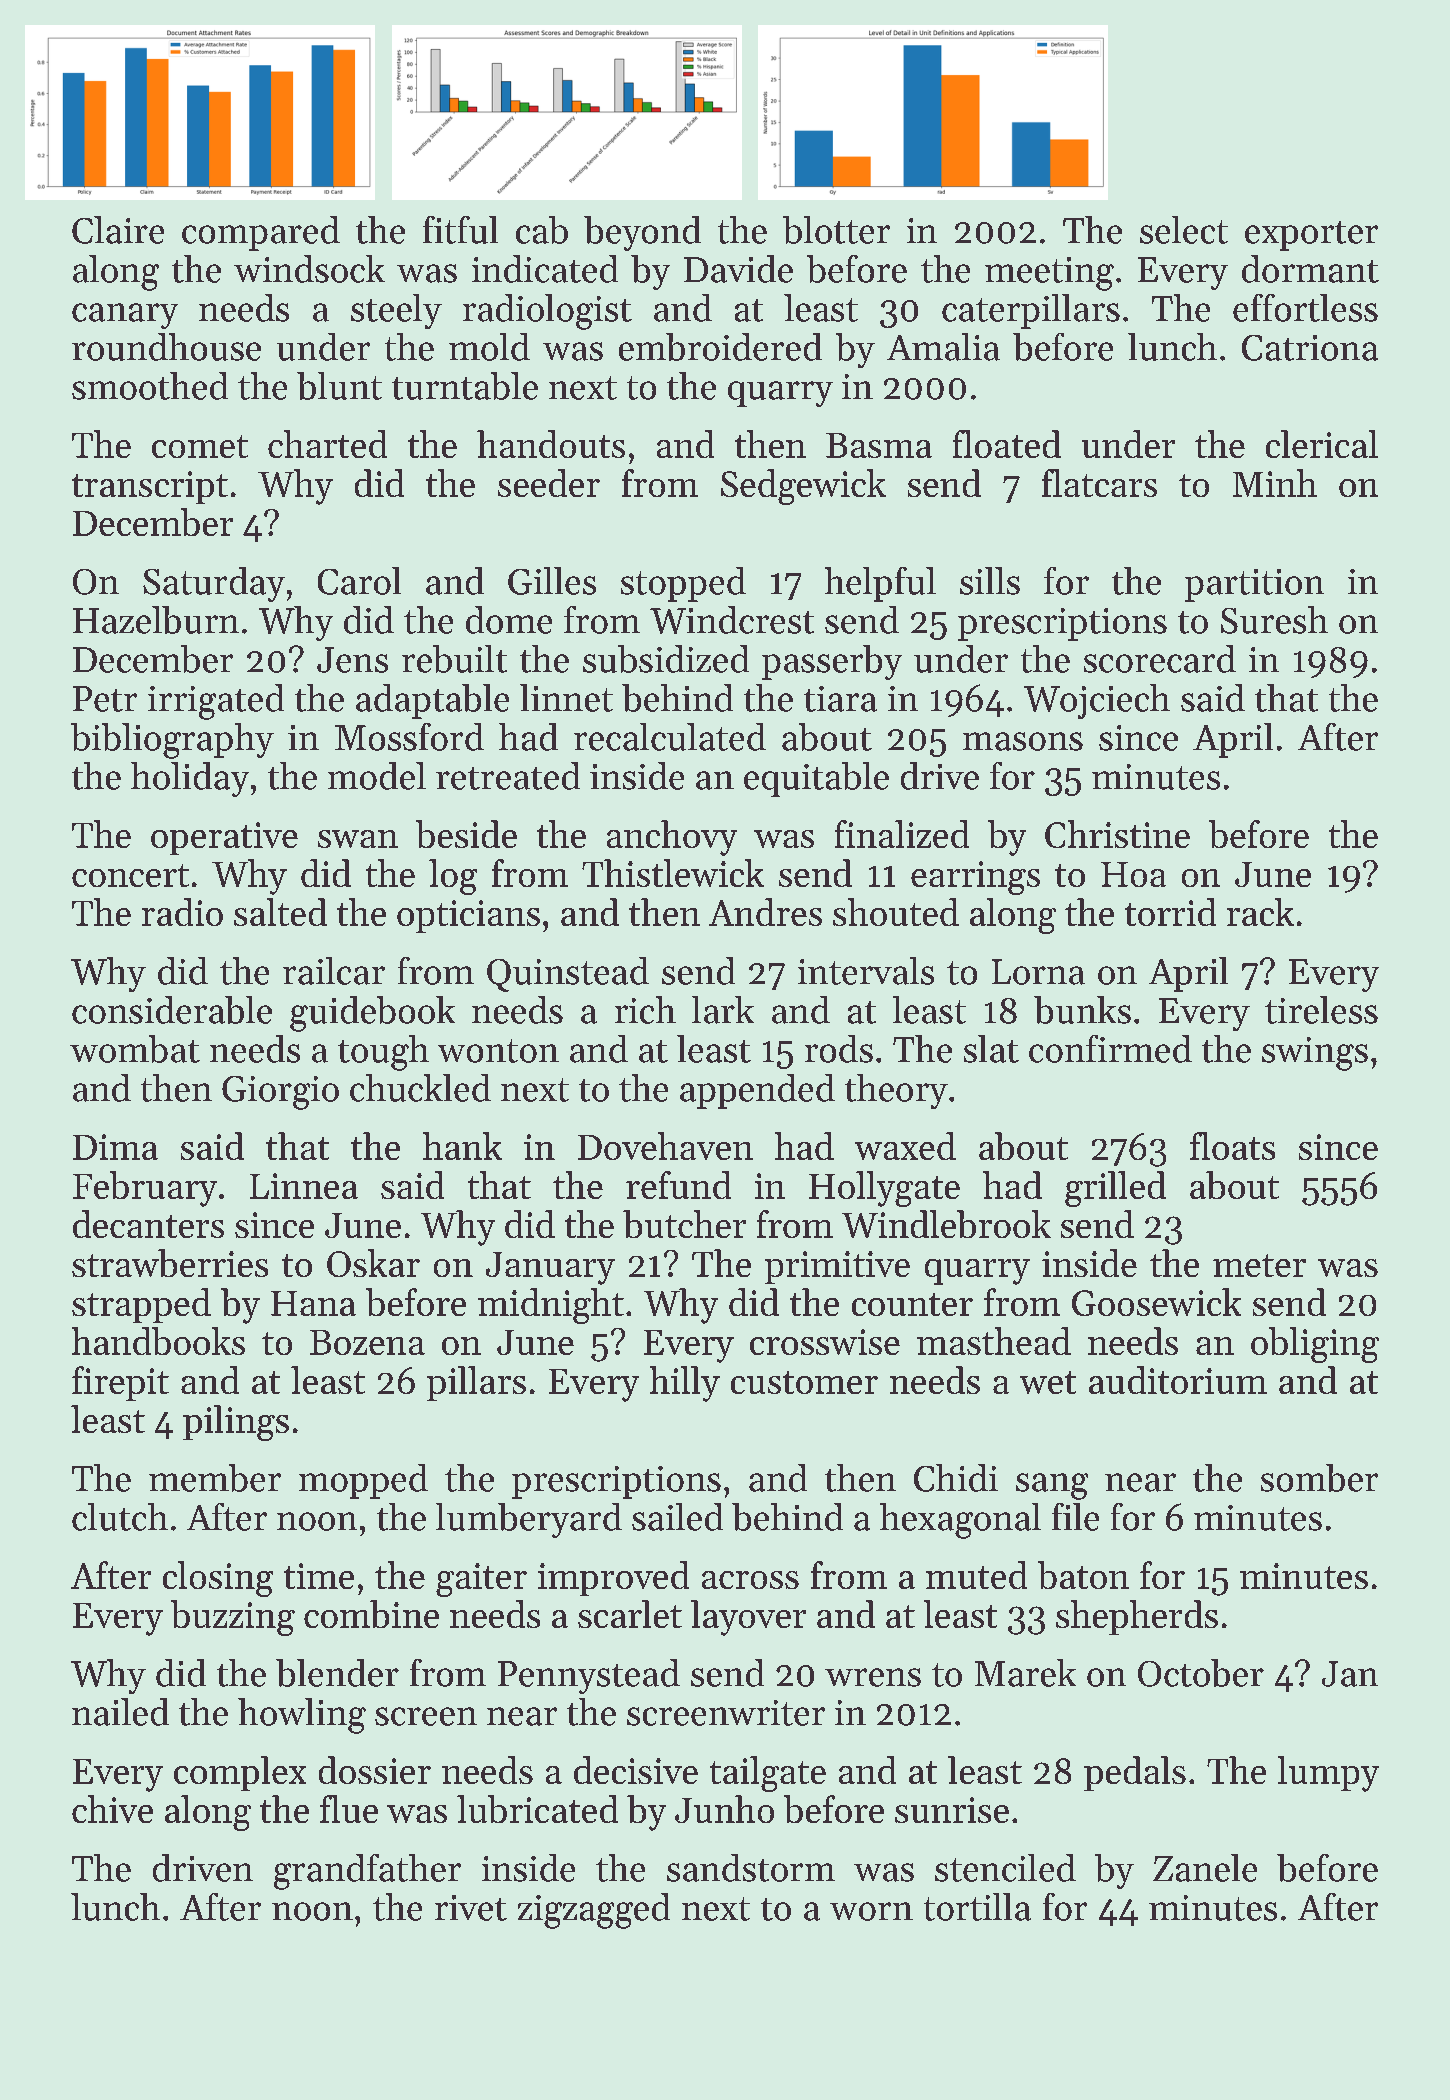 The height and width of the screenshot is (2100, 1450). I want to click on rivet, so click(471, 1908).
